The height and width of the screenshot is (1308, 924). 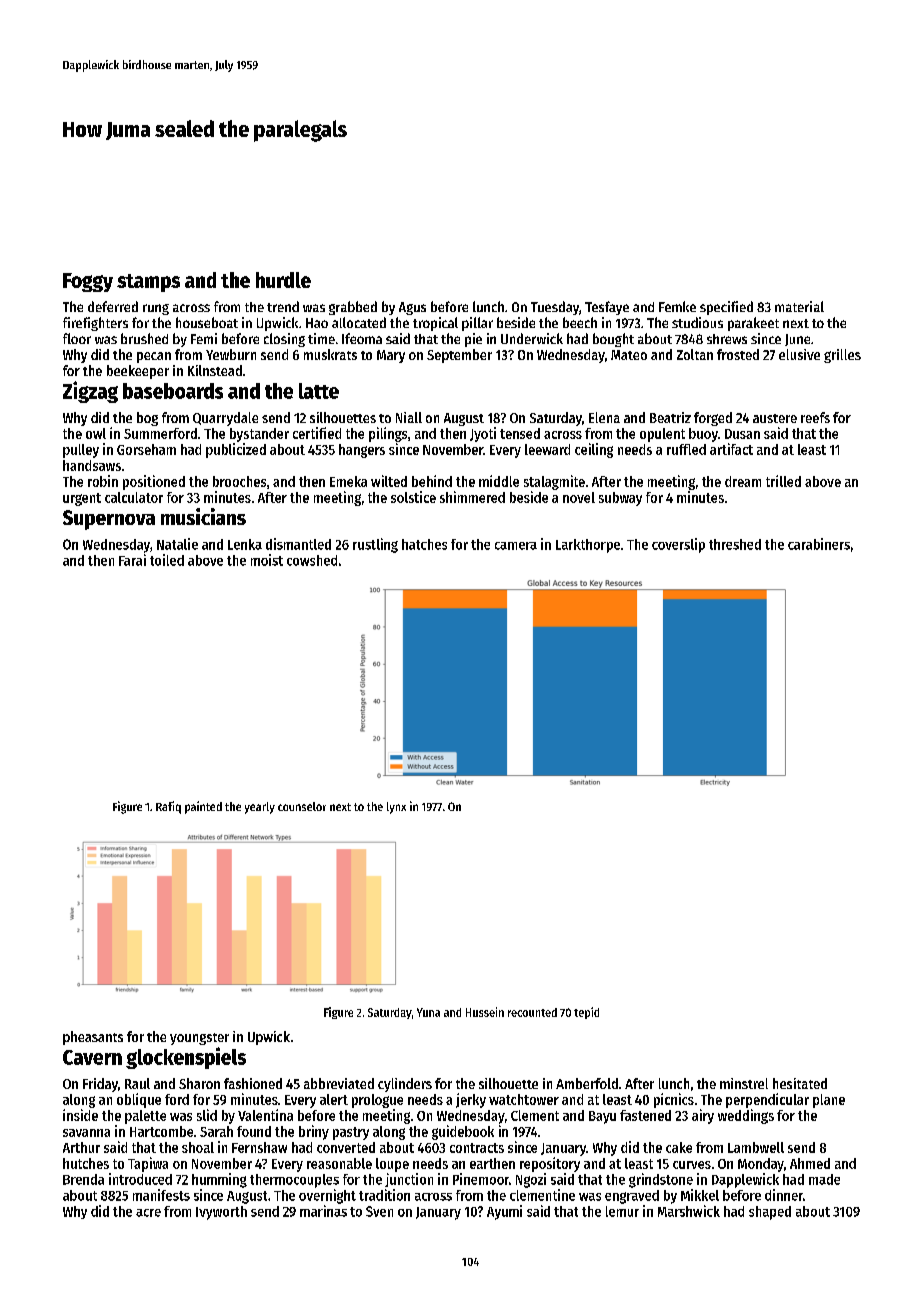 I want to click on Cavern, so click(x=92, y=1057).
